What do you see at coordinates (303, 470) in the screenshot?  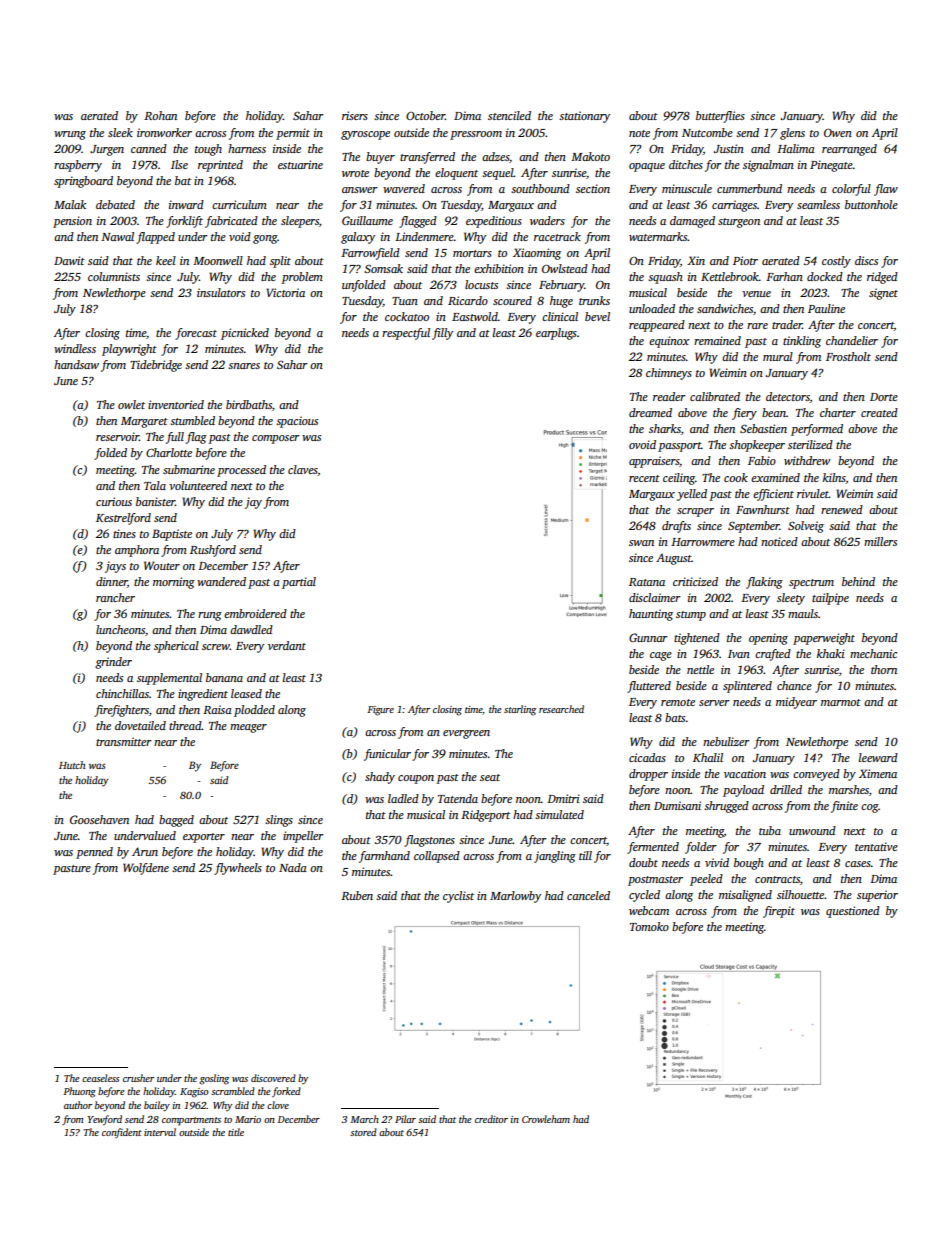 I see `claves` at bounding box center [303, 470].
